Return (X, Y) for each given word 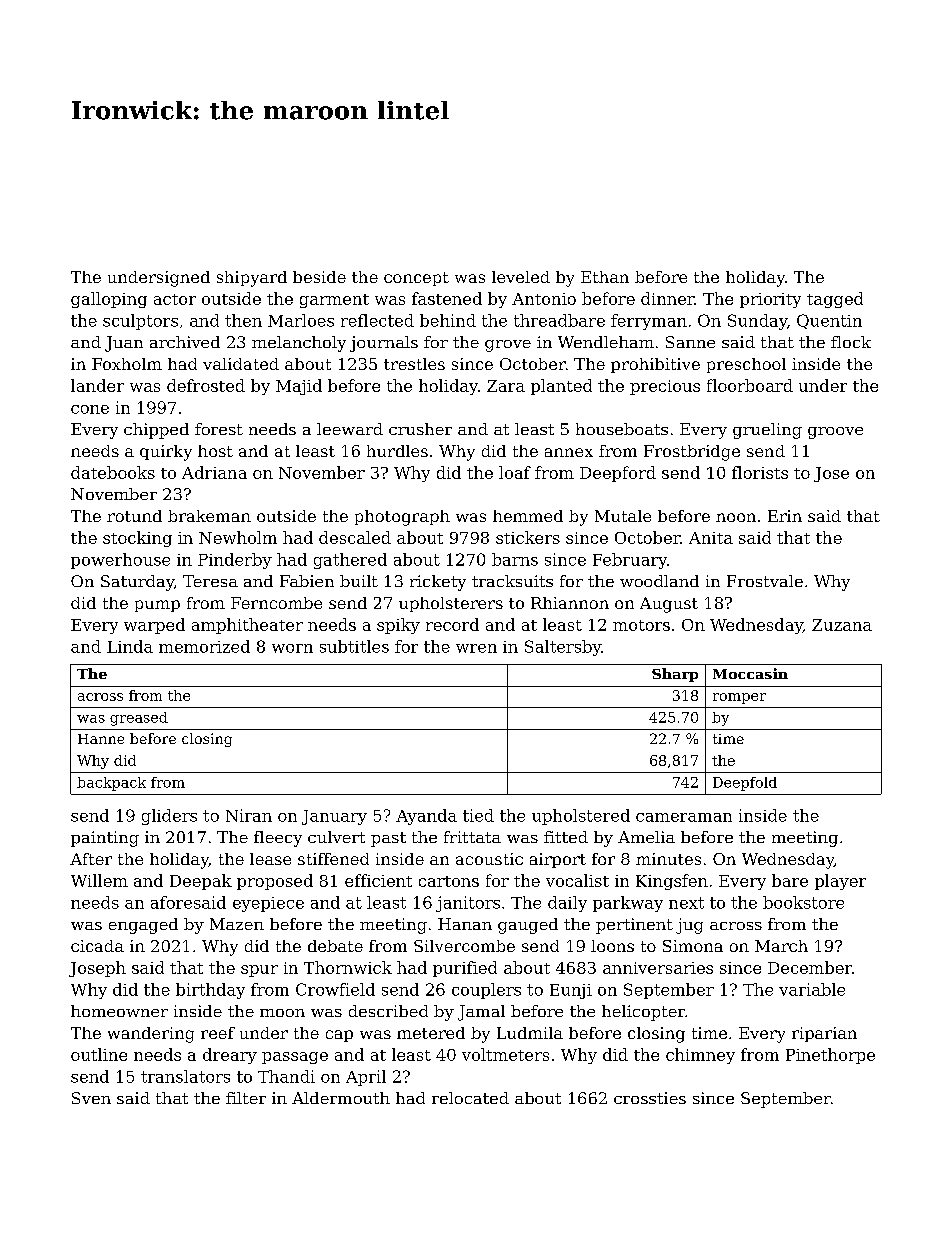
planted (561, 387)
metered (431, 1033)
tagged (835, 300)
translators (185, 1076)
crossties (650, 1098)
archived (185, 342)
